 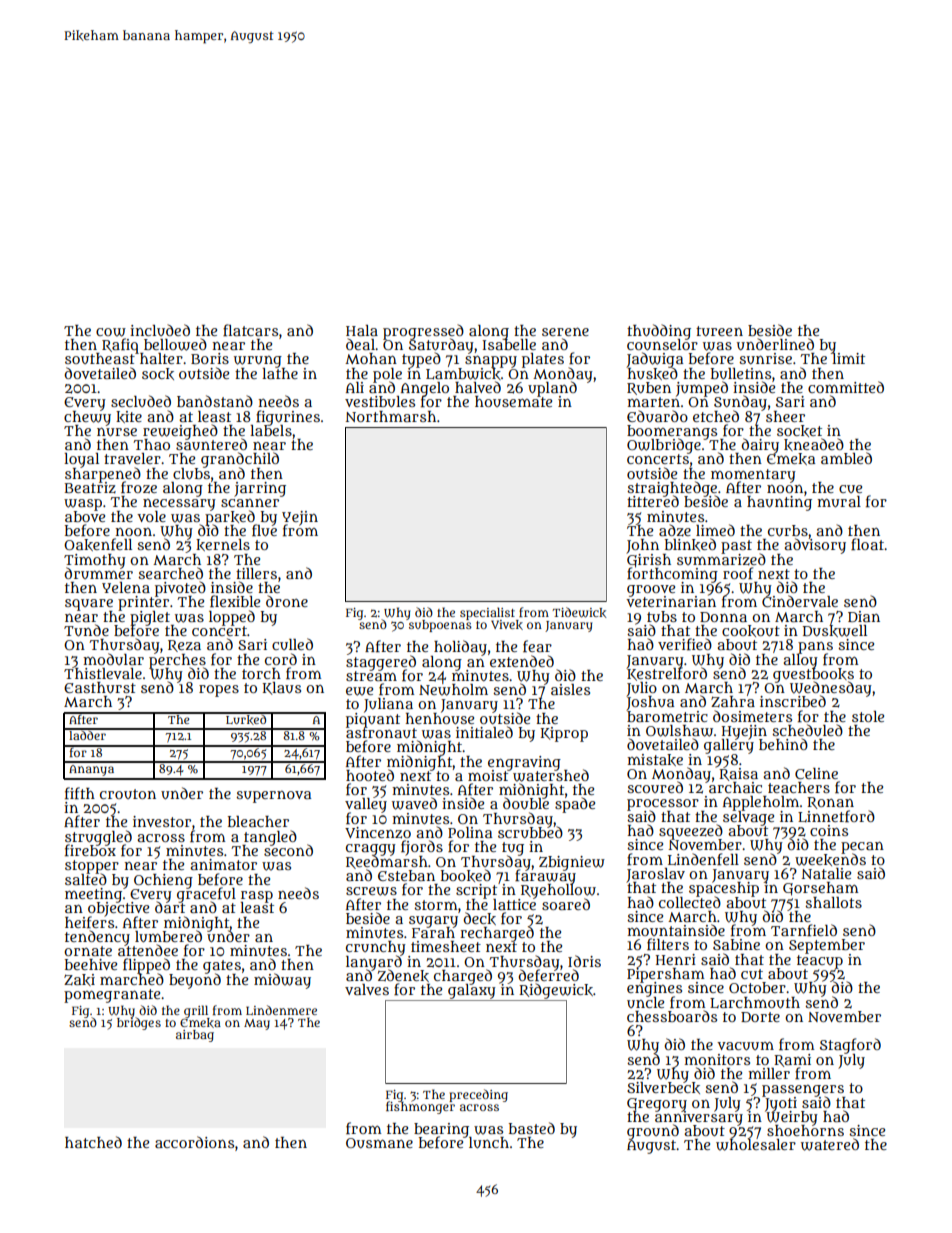 I want to click on wasp, so click(x=83, y=505).
